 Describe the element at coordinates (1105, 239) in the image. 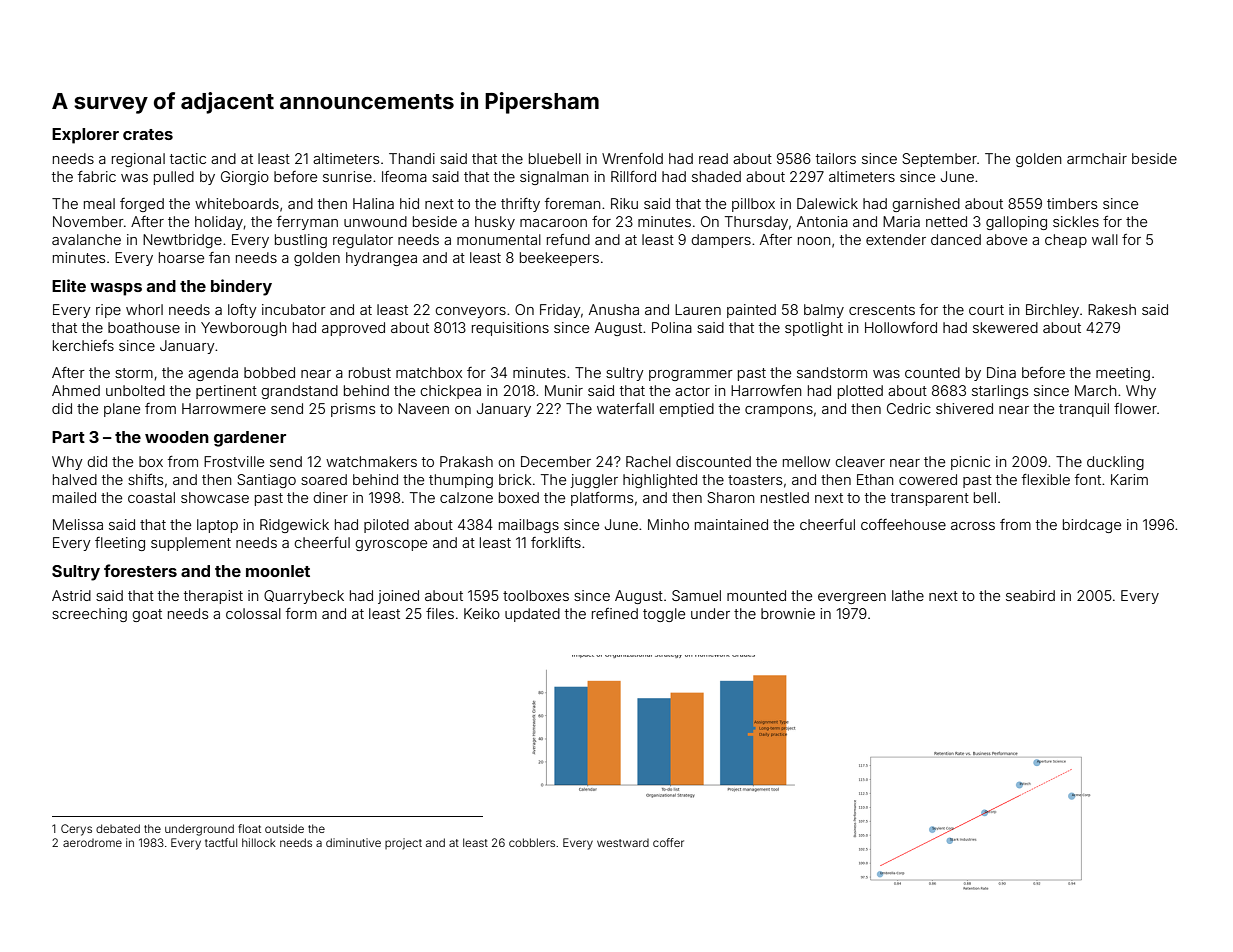

I see `wall` at that location.
